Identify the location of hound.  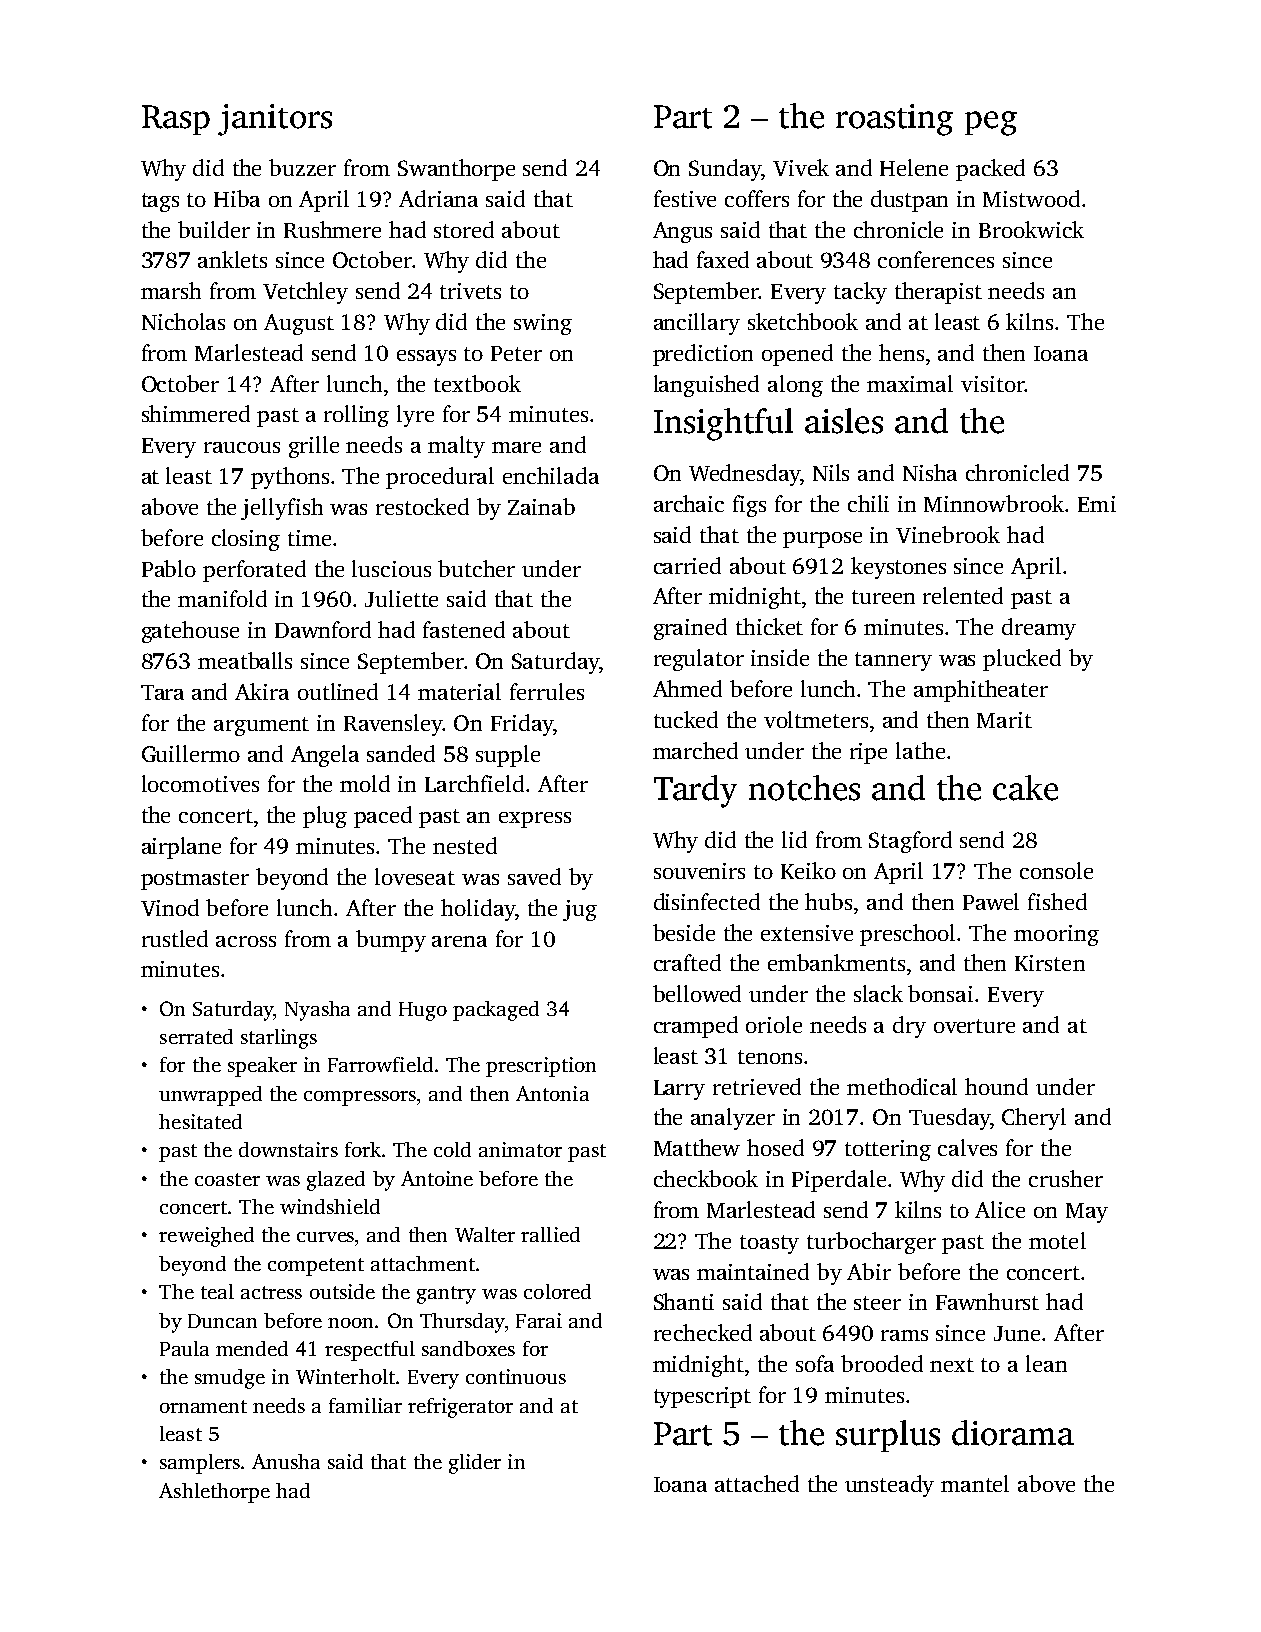
(996, 1086).
